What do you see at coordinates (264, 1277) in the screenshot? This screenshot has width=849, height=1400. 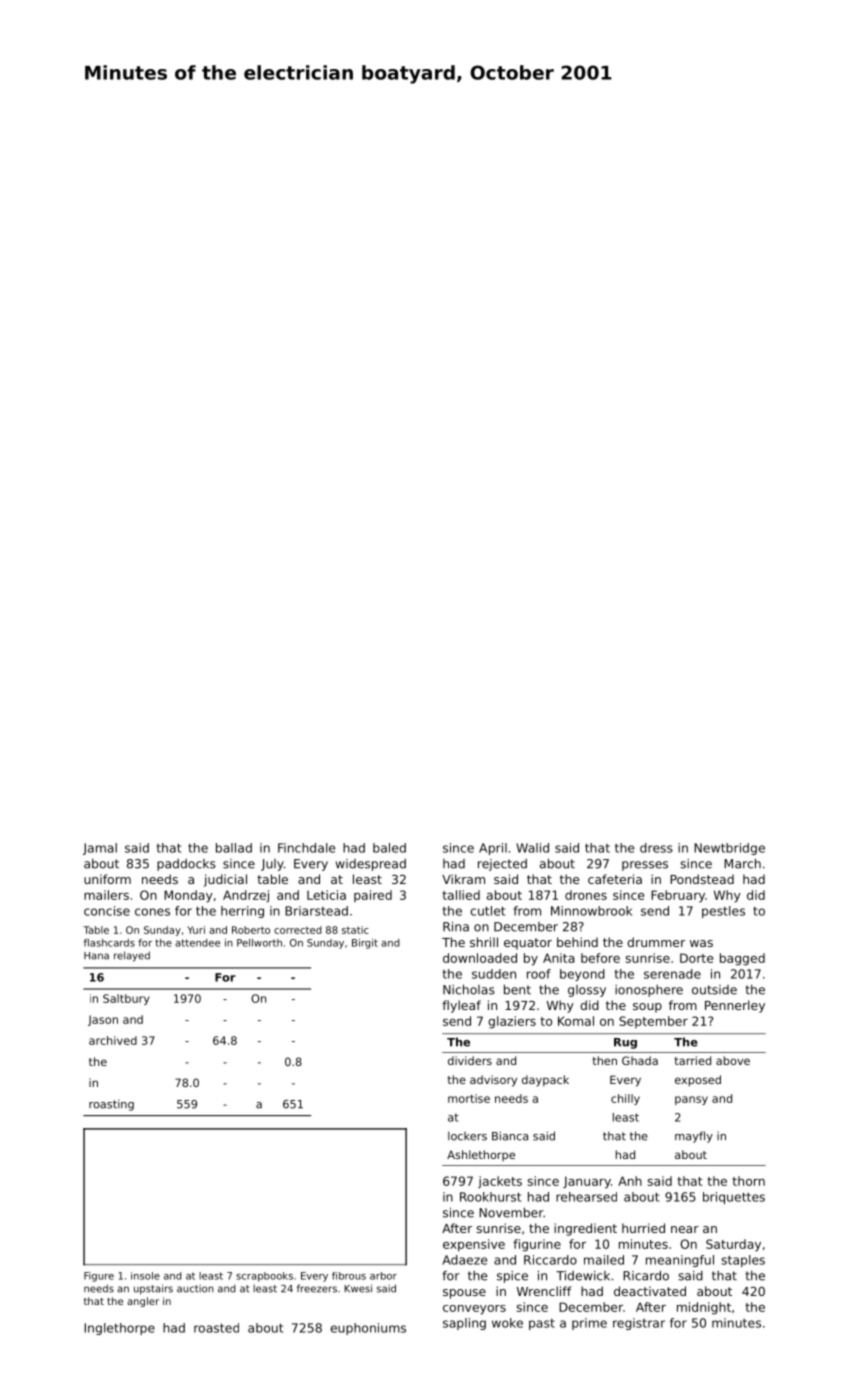 I see `scrapbooks` at bounding box center [264, 1277].
